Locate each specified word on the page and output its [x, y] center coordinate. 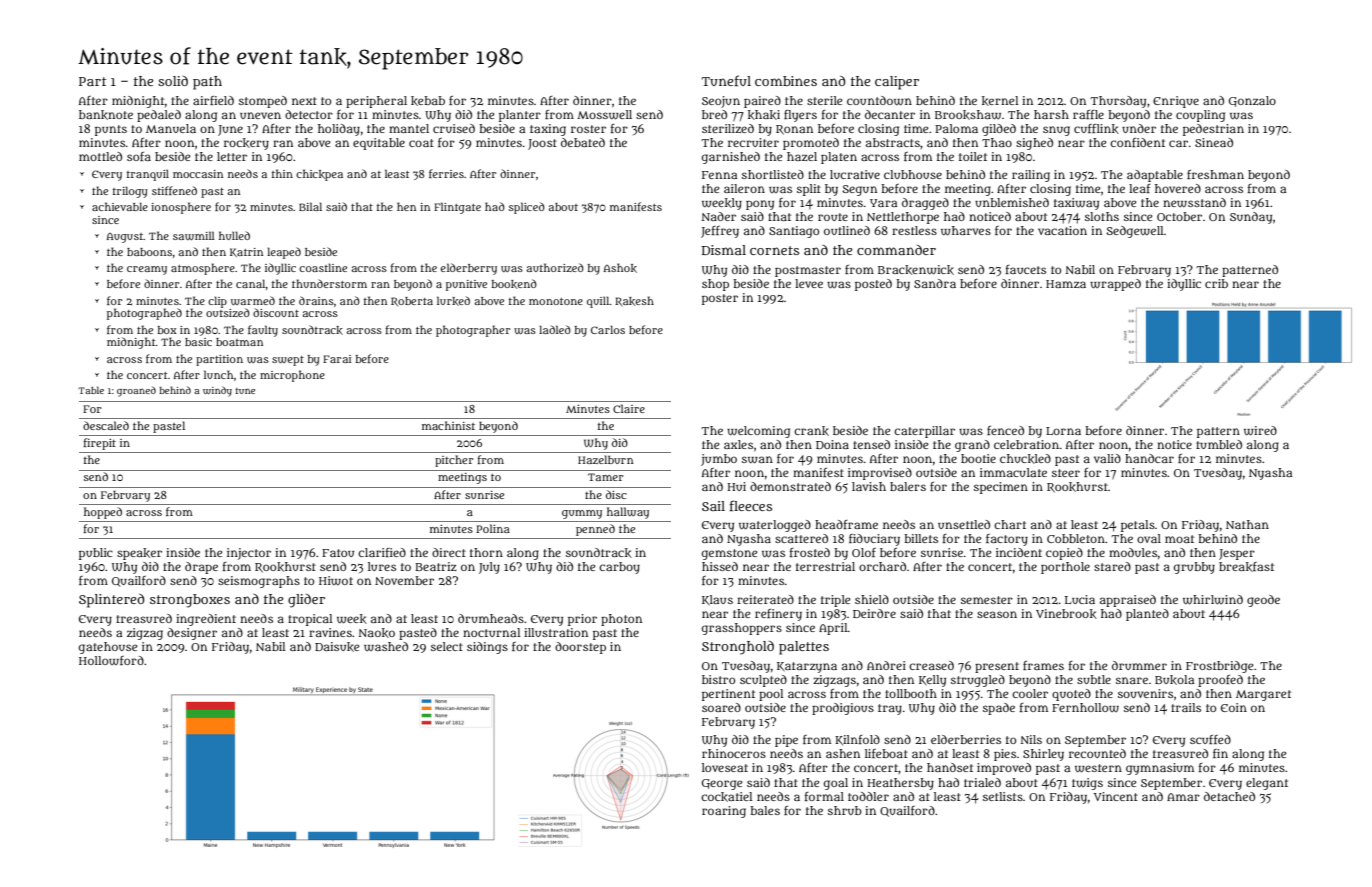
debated [583, 142]
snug [1056, 131]
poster [720, 299]
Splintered [112, 601]
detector [309, 114]
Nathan [1247, 524]
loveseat [725, 767]
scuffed [1210, 739]
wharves [966, 231]
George [722, 784]
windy [217, 391]
